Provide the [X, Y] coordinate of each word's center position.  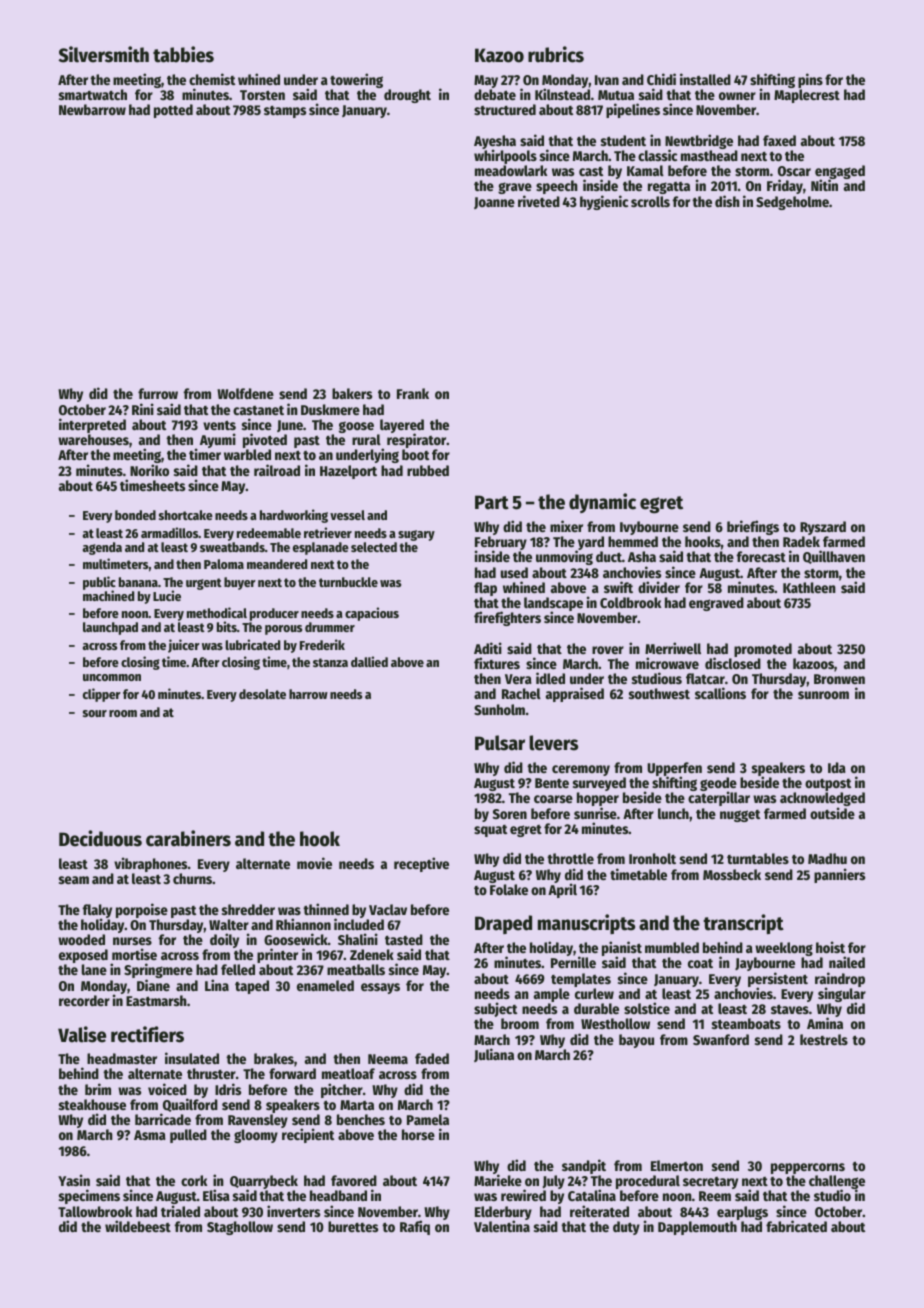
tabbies [183, 54]
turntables [758, 858]
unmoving [564, 558]
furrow [158, 393]
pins [810, 80]
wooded [81, 939]
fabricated [796, 1226]
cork [194, 1180]
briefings [753, 527]
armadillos [170, 532]
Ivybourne [649, 528]
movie [314, 863]
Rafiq [415, 1227]
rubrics [556, 54]
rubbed [428, 470]
